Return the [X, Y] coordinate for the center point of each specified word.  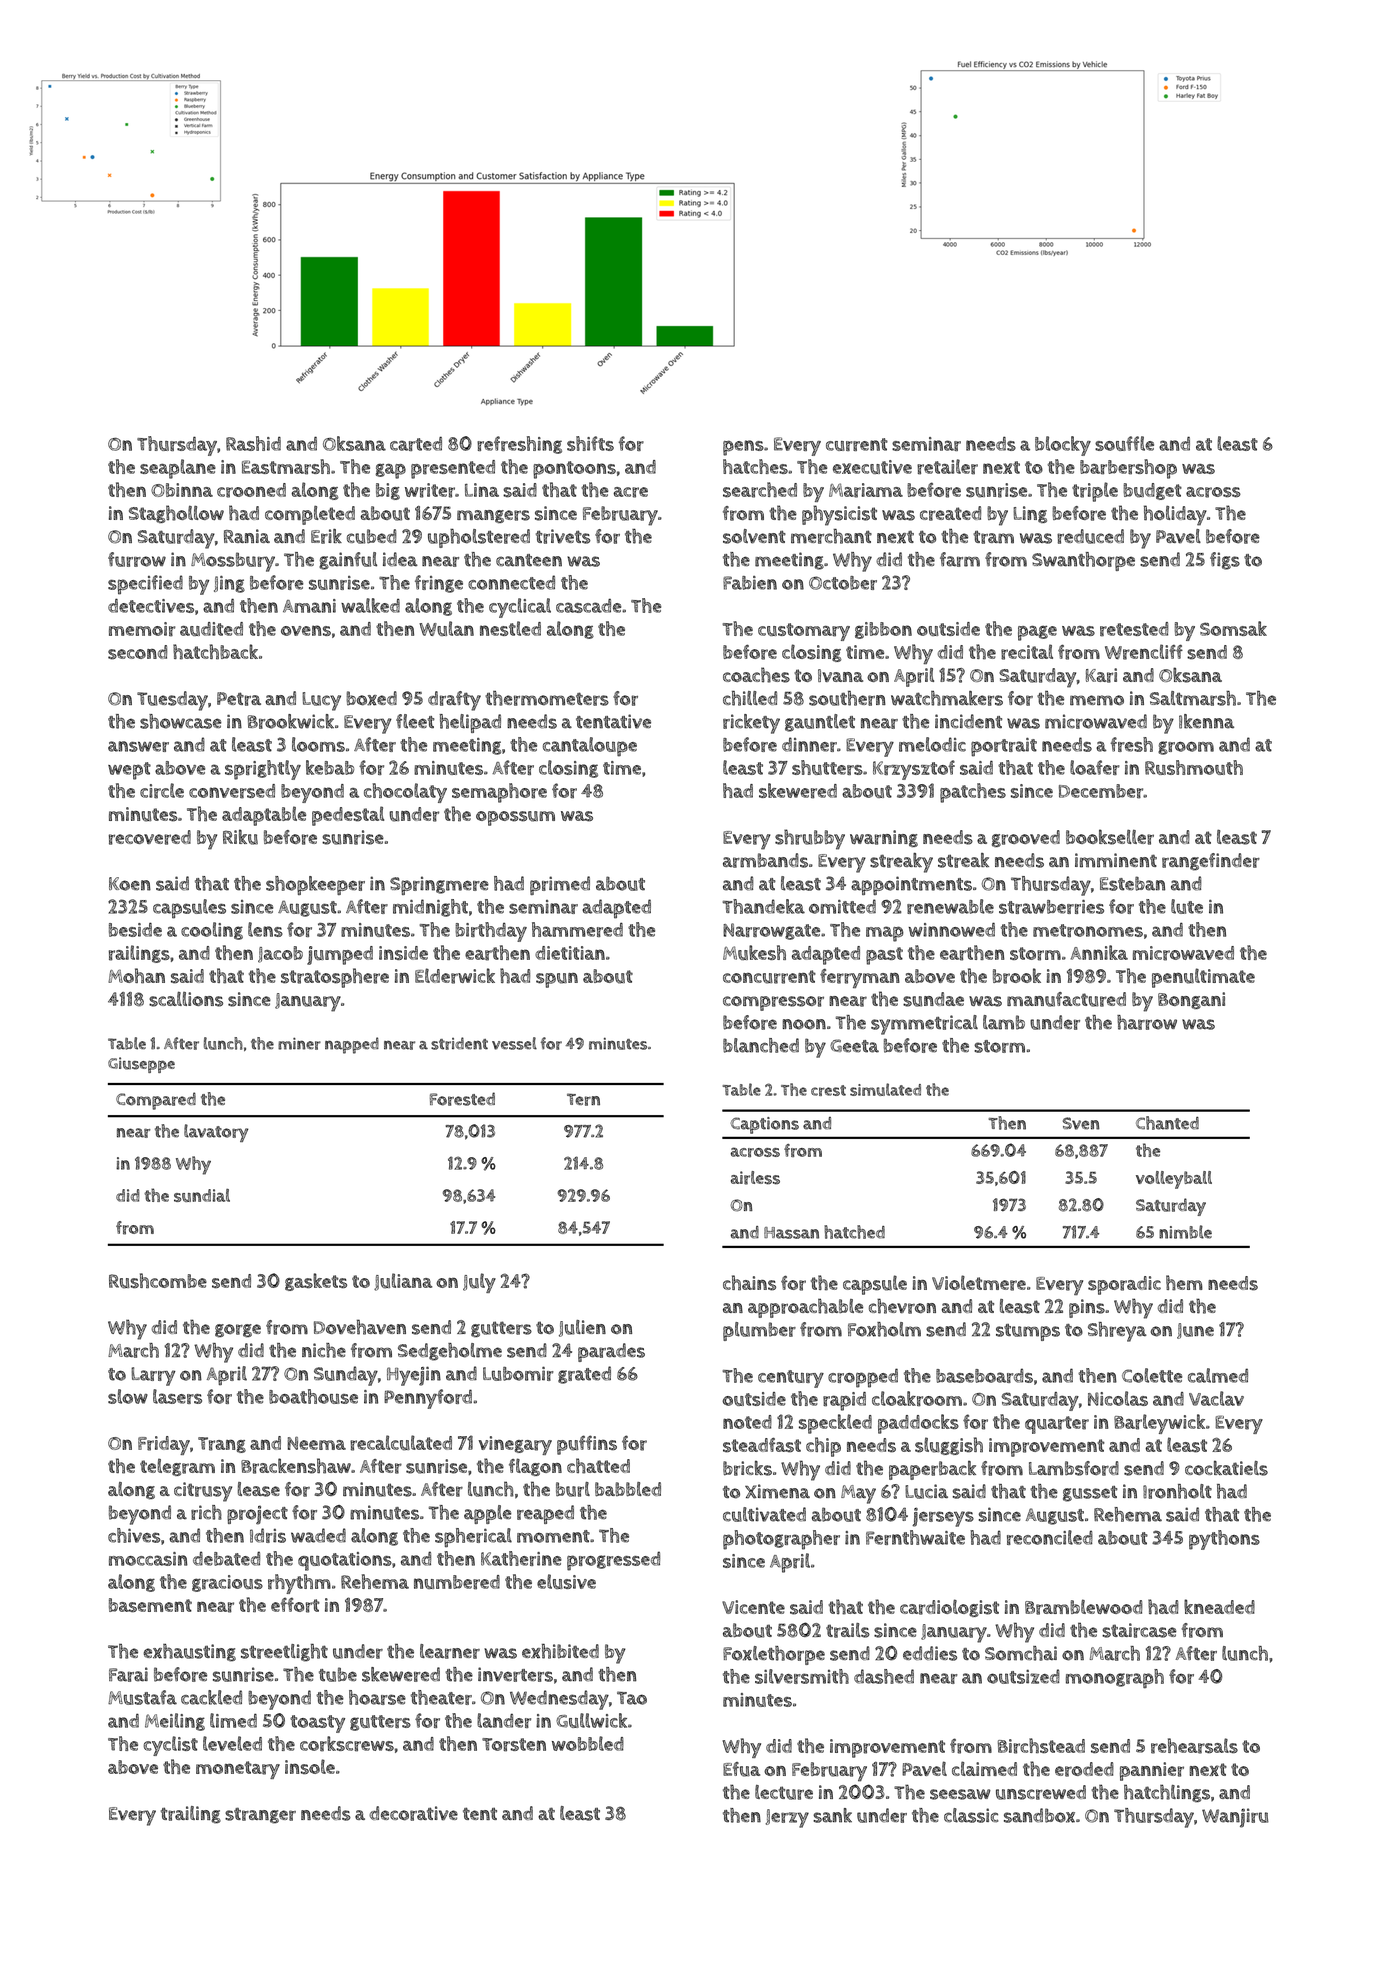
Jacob [280, 954]
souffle [1124, 443]
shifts [590, 443]
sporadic [1124, 1285]
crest [828, 1090]
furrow [137, 559]
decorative [413, 1813]
